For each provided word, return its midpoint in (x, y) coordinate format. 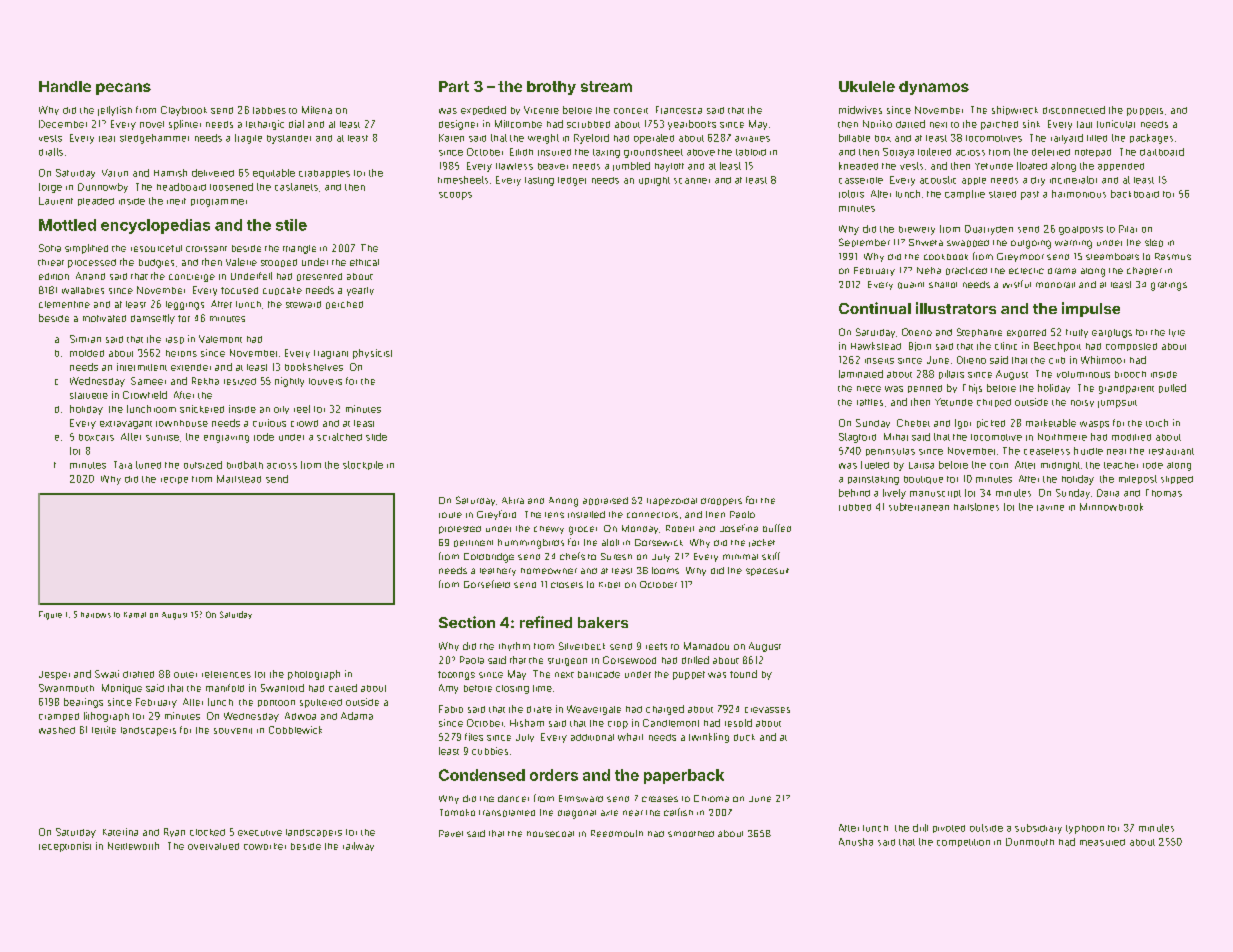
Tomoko (457, 812)
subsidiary (1038, 829)
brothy (551, 88)
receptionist (65, 847)
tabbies (269, 110)
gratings (1169, 286)
